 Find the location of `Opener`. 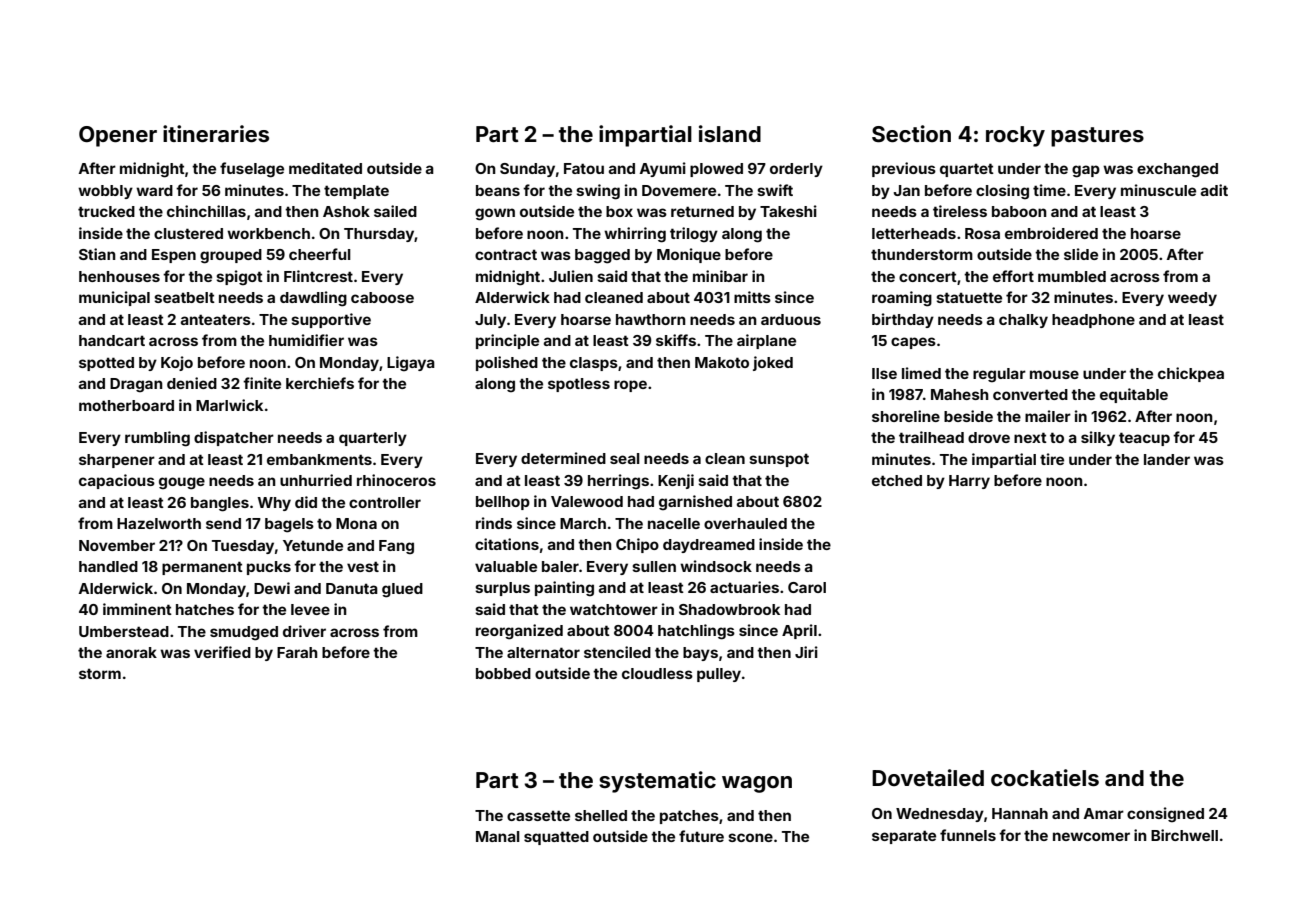

Opener is located at coordinates (118, 136).
